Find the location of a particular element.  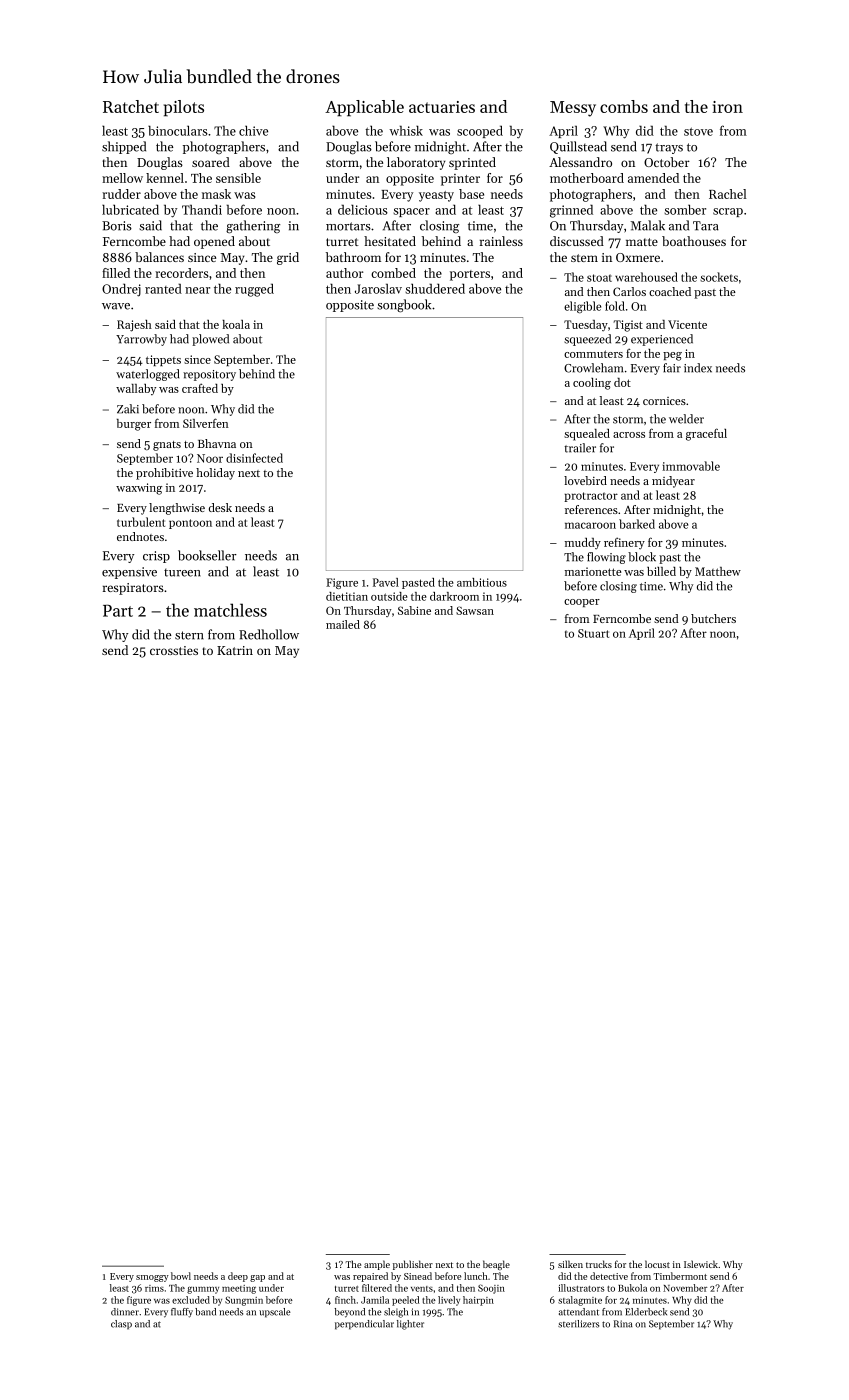

stern is located at coordinates (189, 635).
